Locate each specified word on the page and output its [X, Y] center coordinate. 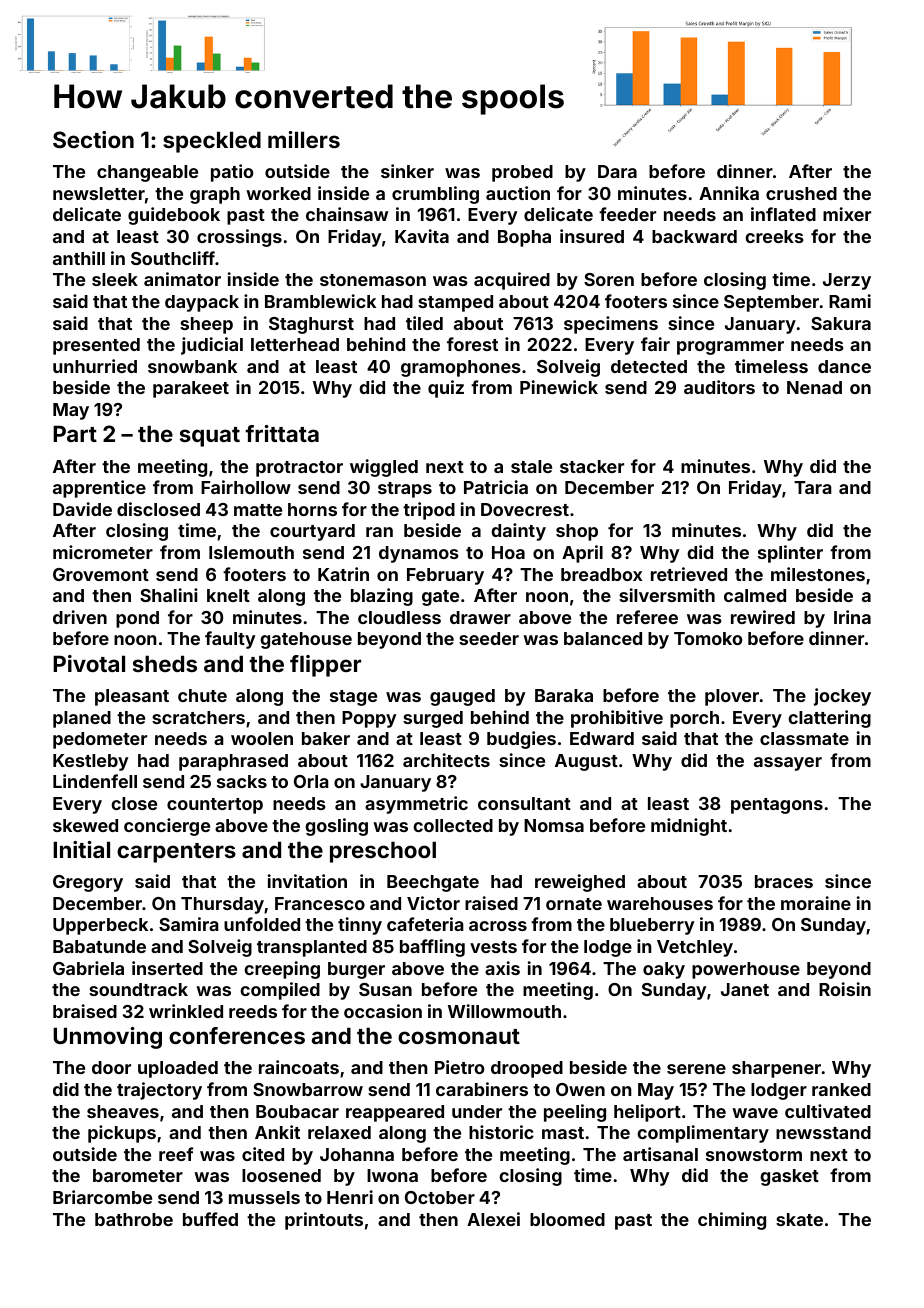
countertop [215, 806]
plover [732, 697]
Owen [580, 1089]
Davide [82, 509]
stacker [592, 466]
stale [531, 466]
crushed [801, 193]
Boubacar [297, 1111]
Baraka [564, 695]
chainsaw [347, 214]
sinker [407, 171]
